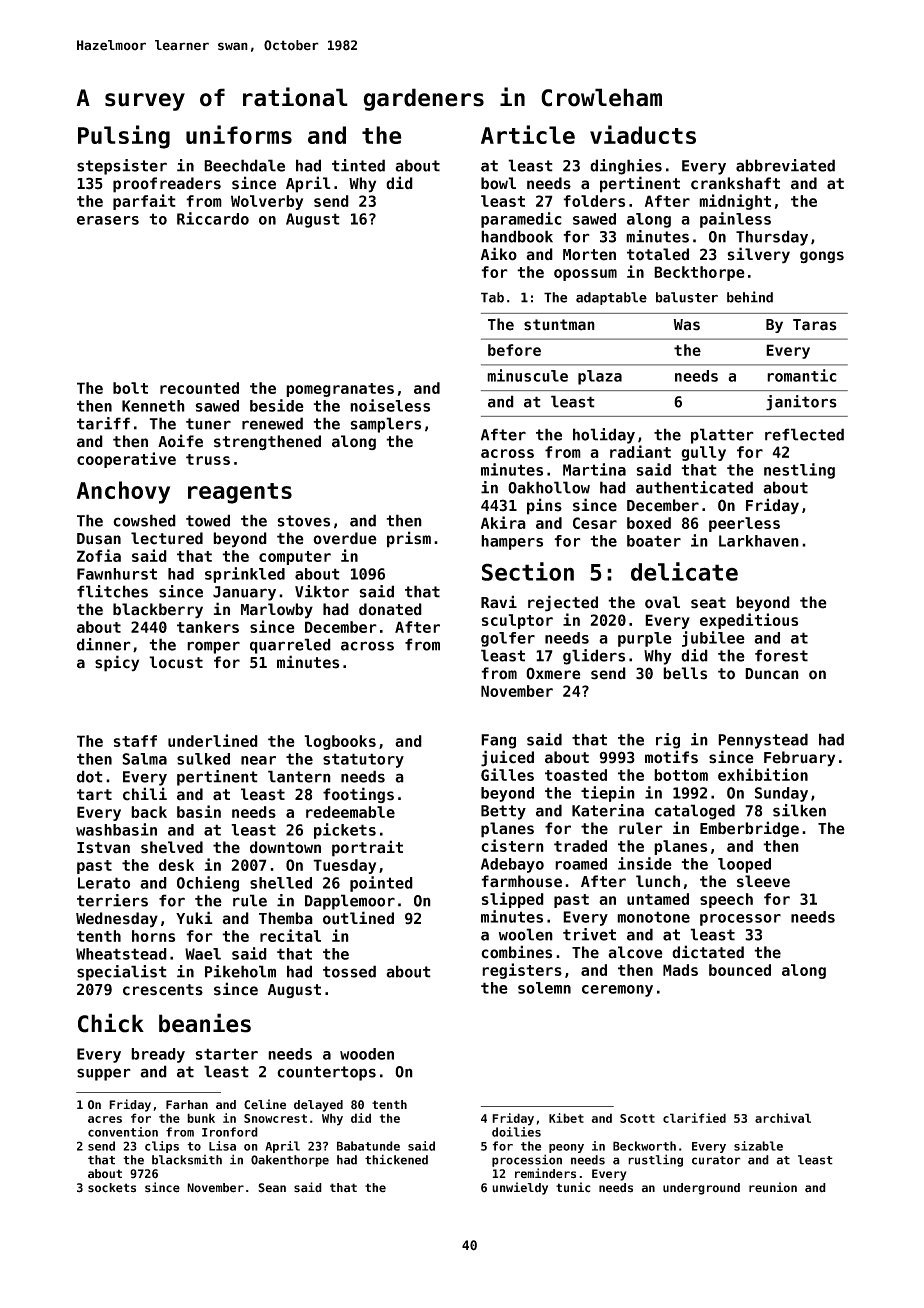 The width and height of the screenshot is (924, 1308). I want to click on viaducts, so click(643, 134).
